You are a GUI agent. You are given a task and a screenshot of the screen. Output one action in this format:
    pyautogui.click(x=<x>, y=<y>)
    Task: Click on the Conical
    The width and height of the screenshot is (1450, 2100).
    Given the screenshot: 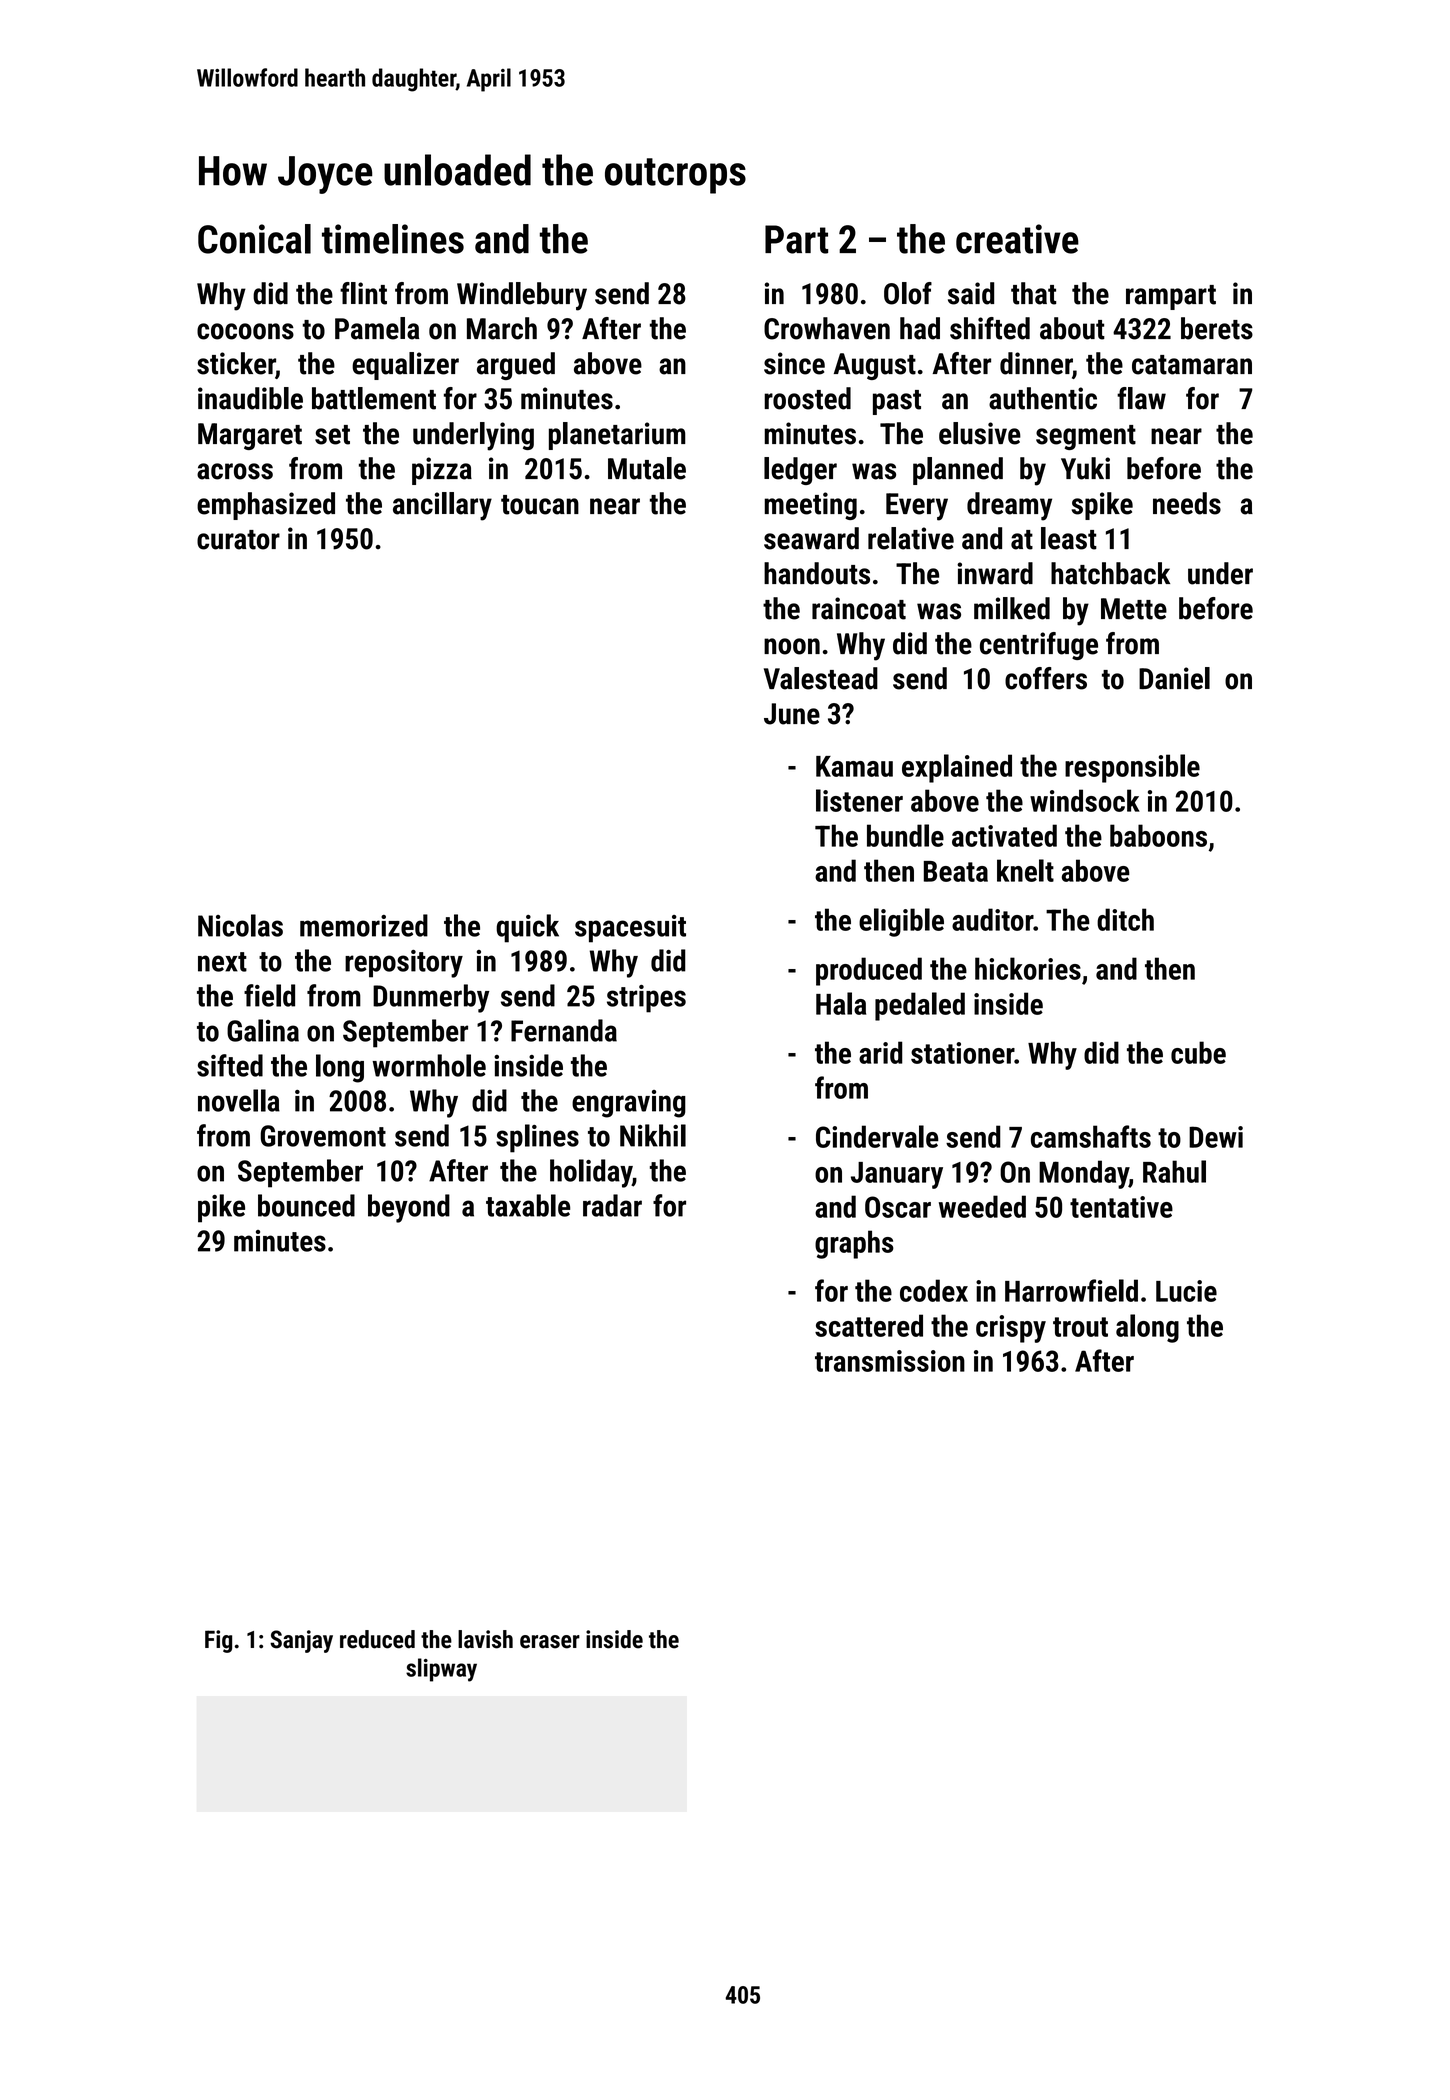 What is the action you would take?
    pyautogui.click(x=254, y=239)
